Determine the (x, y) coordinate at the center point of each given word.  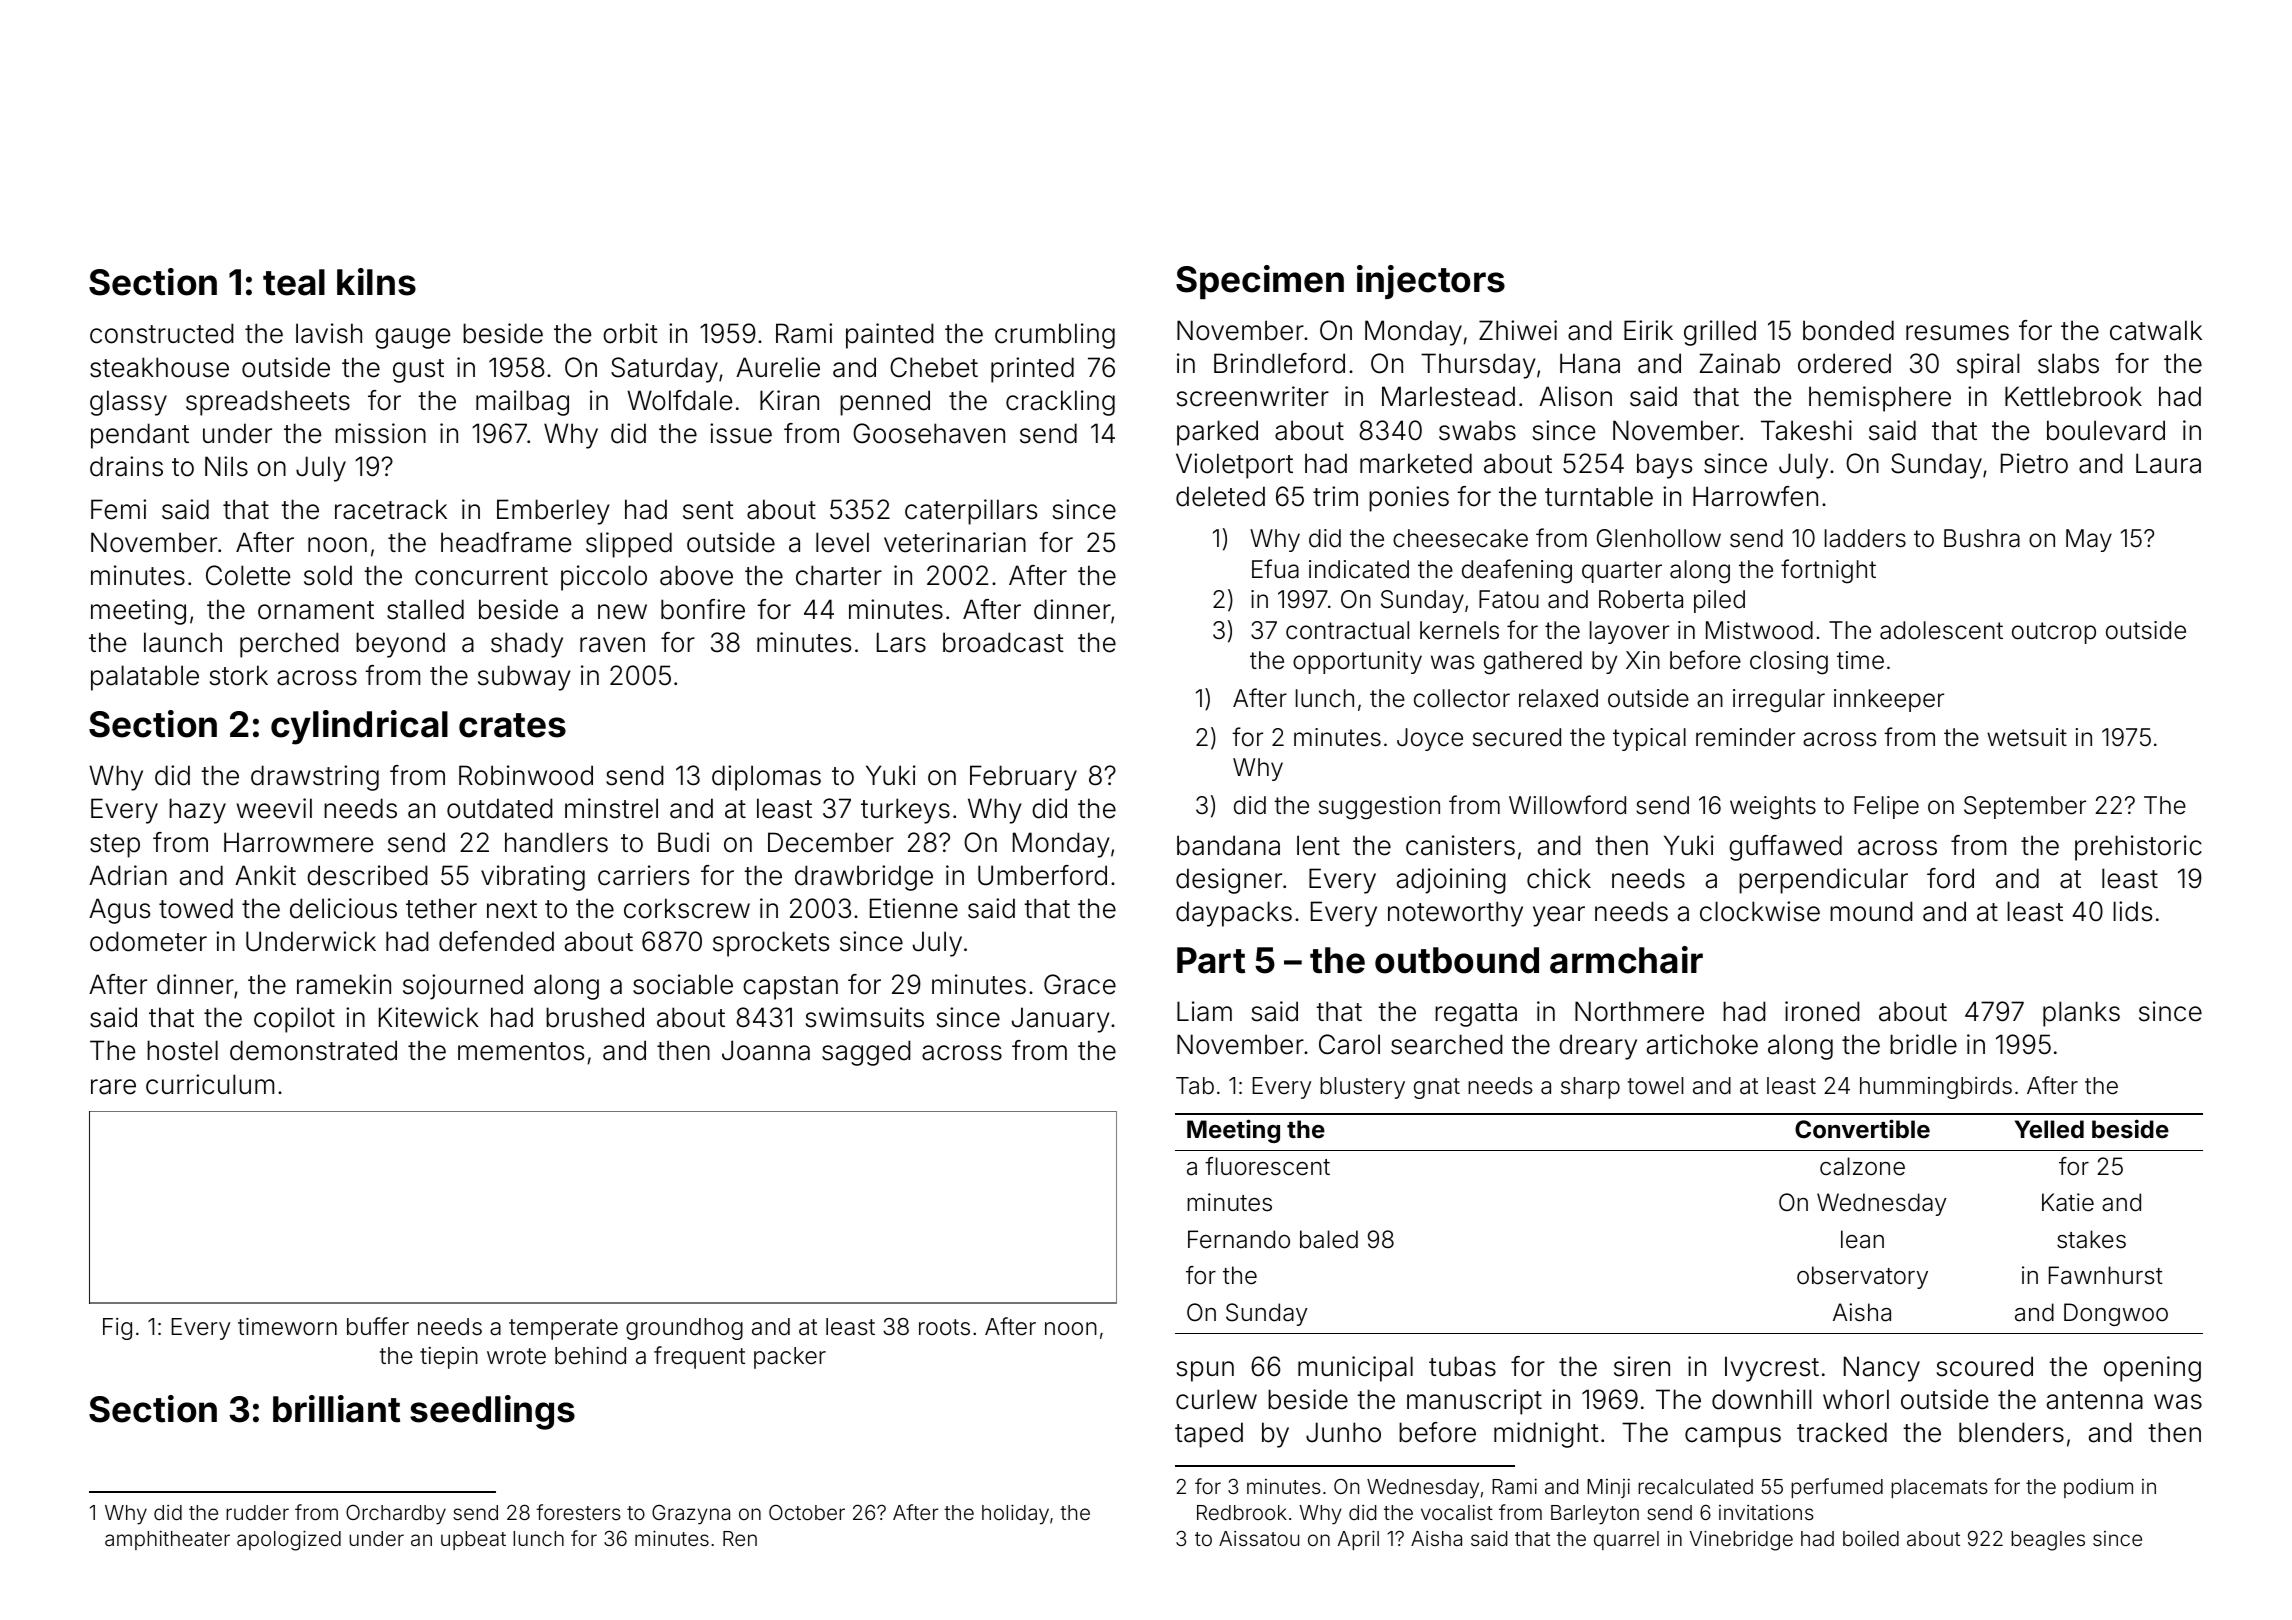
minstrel (611, 808)
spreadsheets (268, 403)
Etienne (914, 908)
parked (1217, 433)
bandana (1228, 845)
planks (2081, 1014)
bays (1664, 466)
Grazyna (691, 1515)
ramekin (344, 984)
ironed (1822, 1011)
